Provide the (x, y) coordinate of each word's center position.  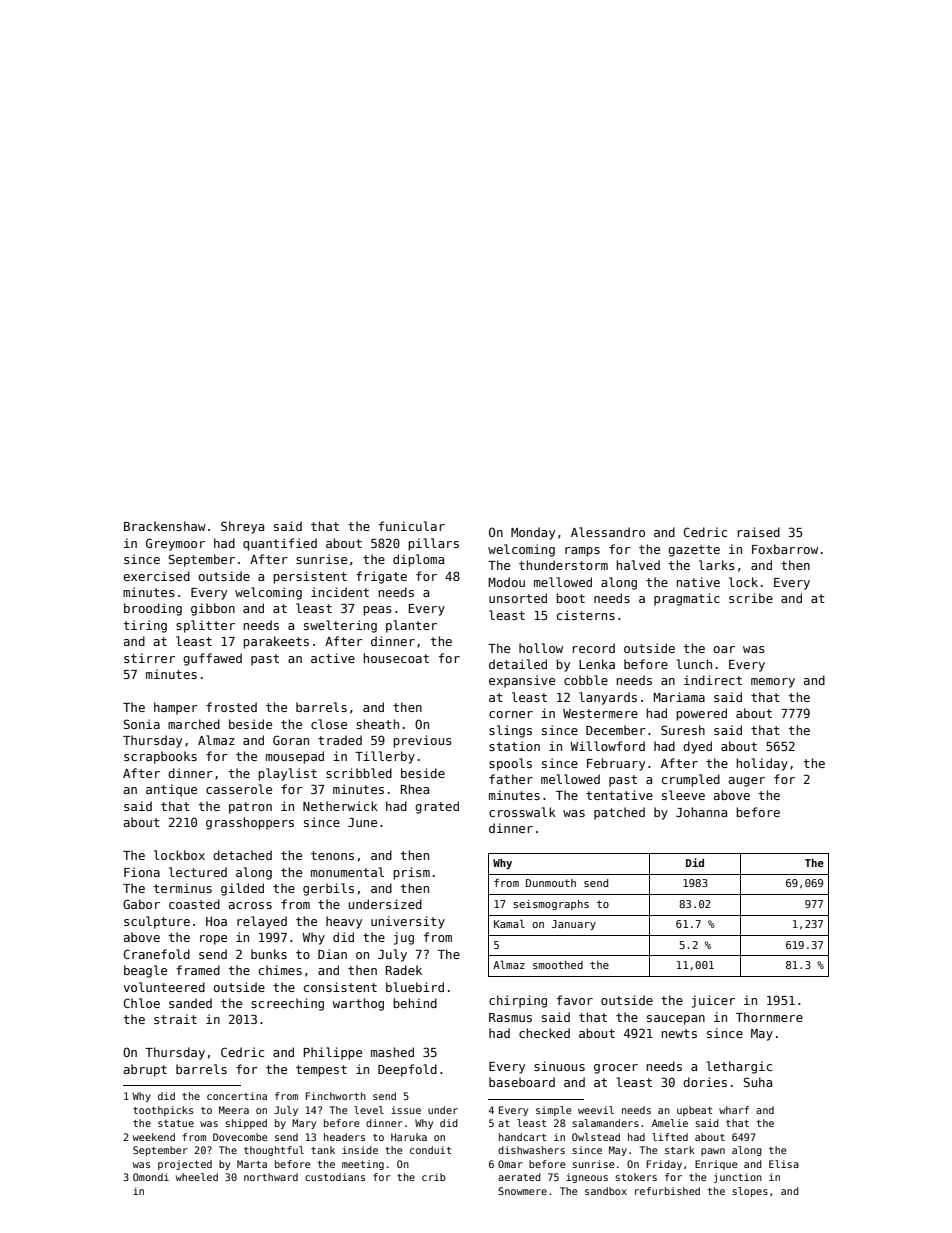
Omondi (151, 1177)
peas (377, 611)
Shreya (242, 527)
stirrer (149, 658)
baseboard (522, 1082)
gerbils (328, 889)
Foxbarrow (785, 549)
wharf (734, 1110)
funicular (412, 526)
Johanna (701, 812)
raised (759, 532)
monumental (347, 872)
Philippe (333, 1053)
